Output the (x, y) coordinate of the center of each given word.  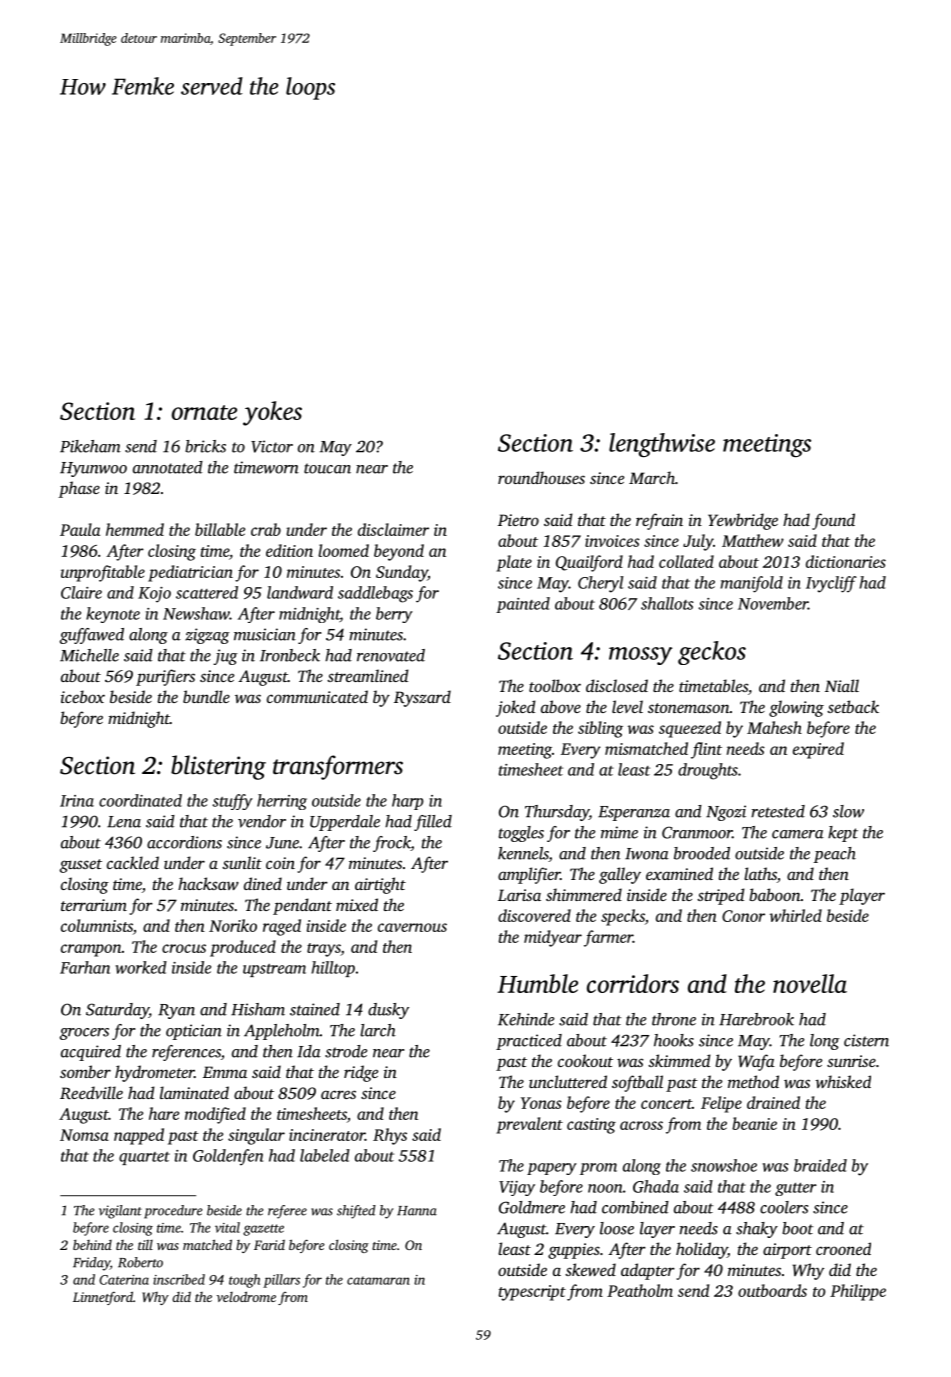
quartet (144, 1158)
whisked (843, 1081)
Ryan (176, 1011)
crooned (843, 1248)
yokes (272, 413)
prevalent (529, 1125)
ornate (204, 412)
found (833, 521)
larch (378, 1030)
